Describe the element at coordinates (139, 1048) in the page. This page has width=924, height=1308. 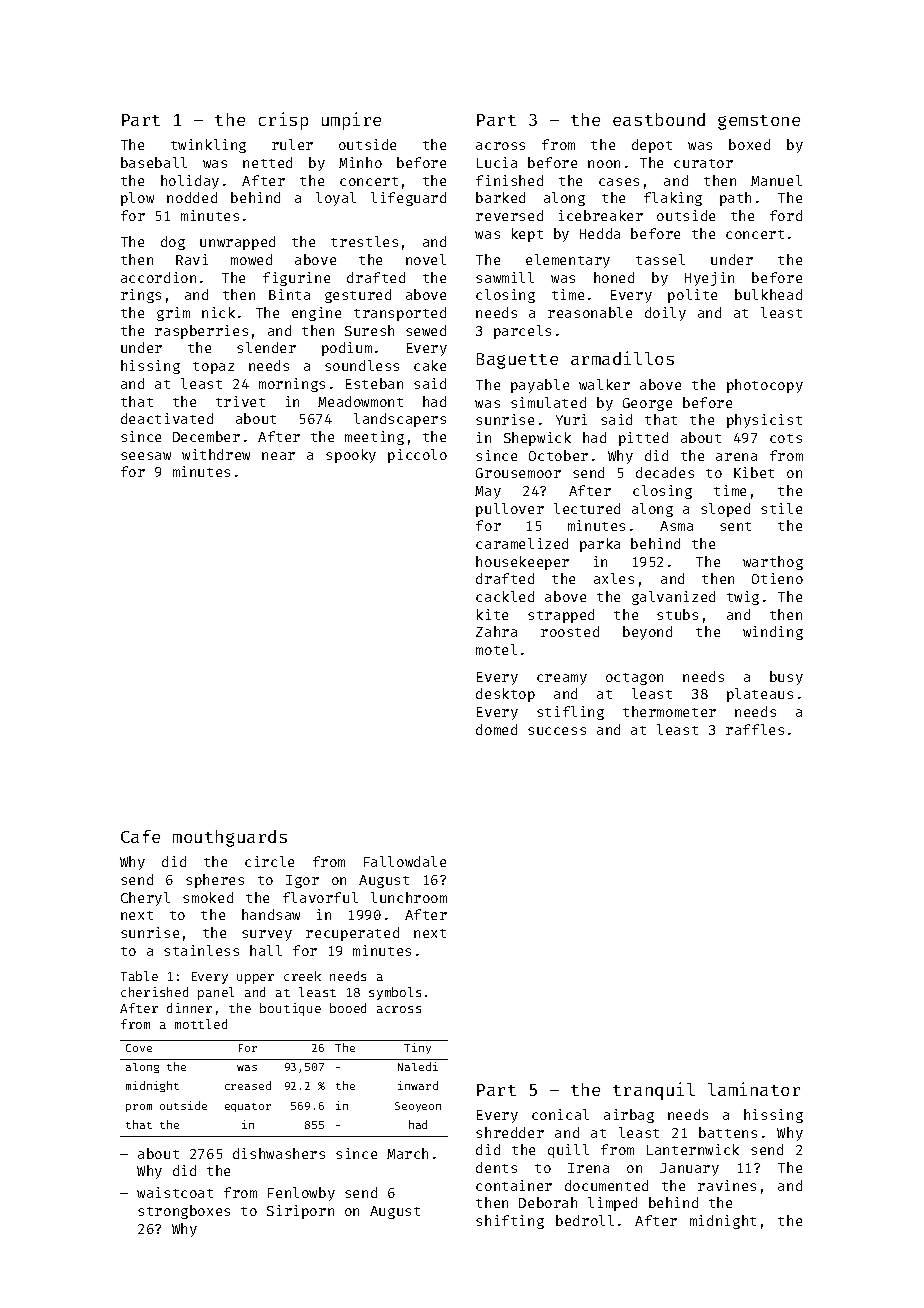
I see `Cove` at that location.
